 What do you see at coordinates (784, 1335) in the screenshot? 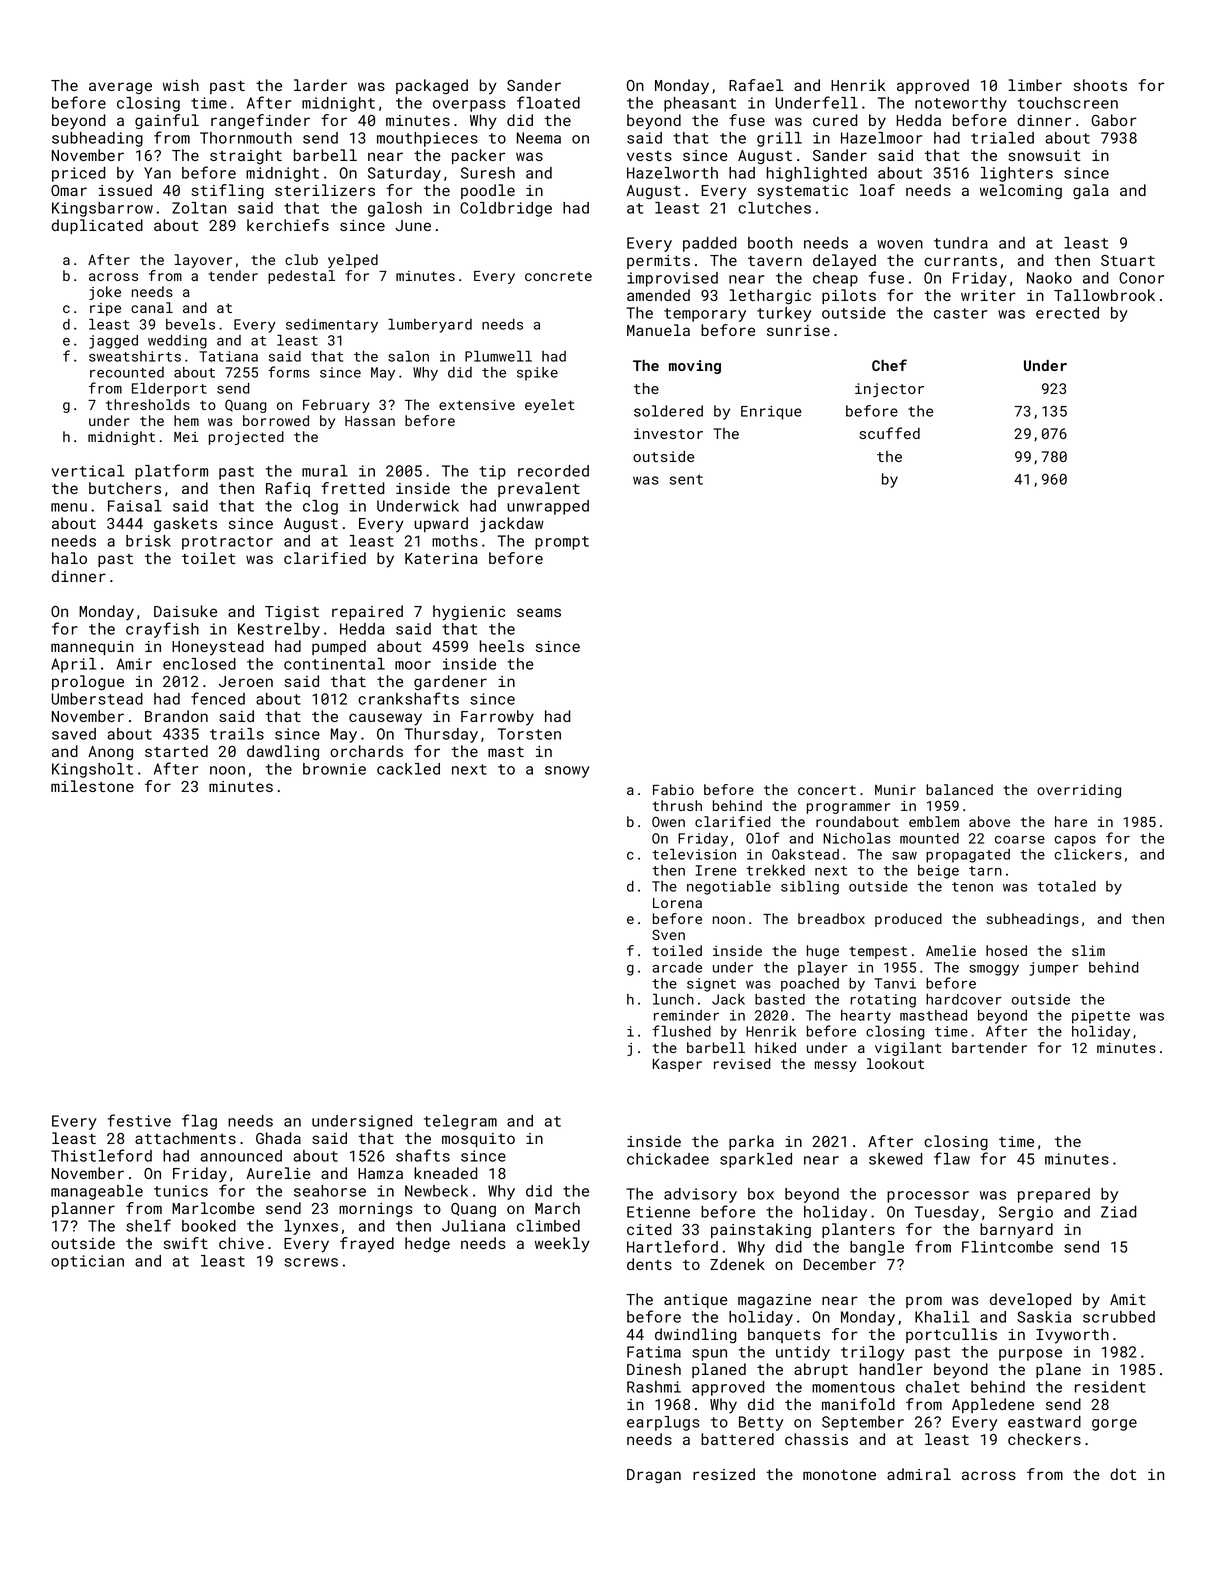
I see `banquets` at bounding box center [784, 1335].
